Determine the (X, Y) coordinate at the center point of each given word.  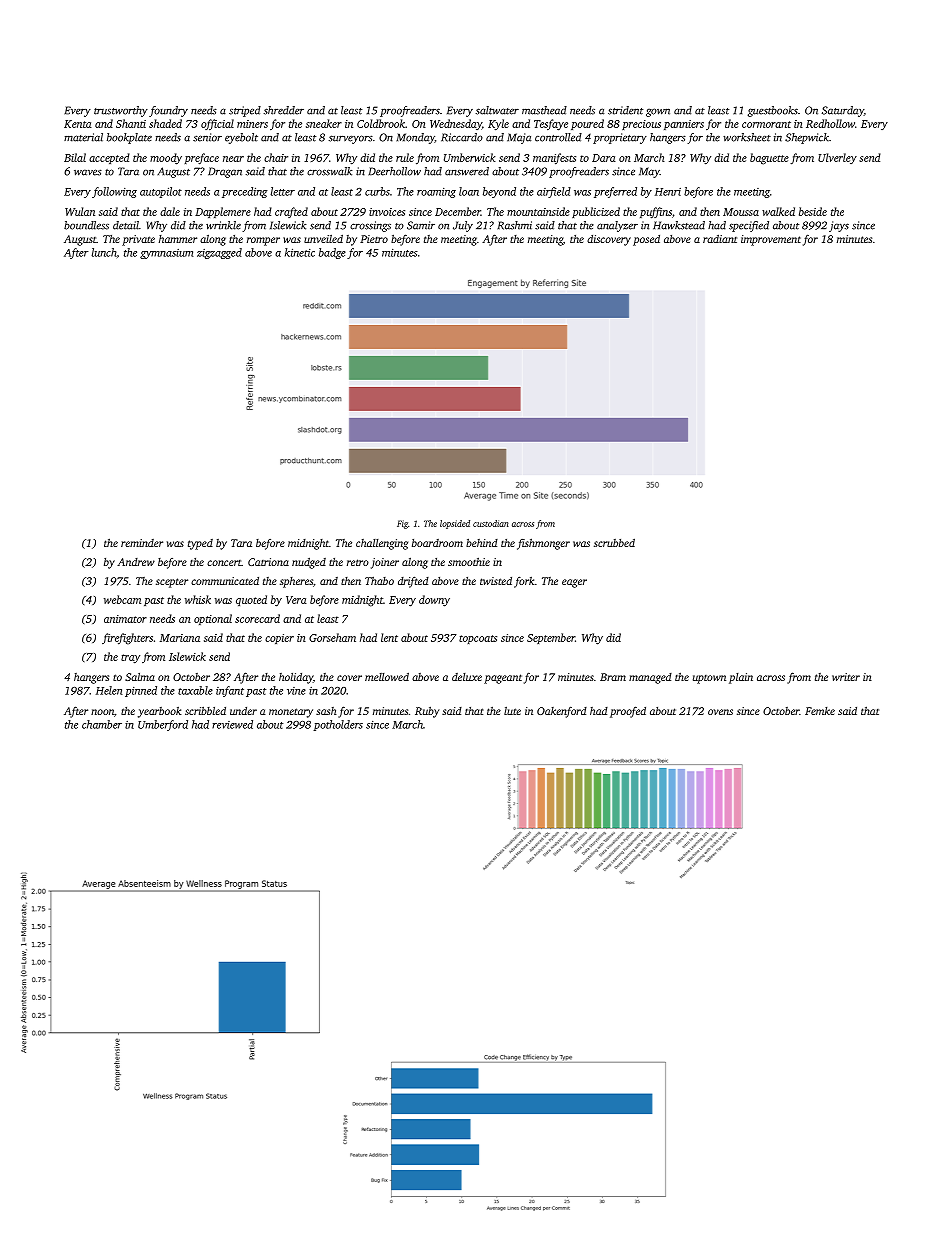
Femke (820, 711)
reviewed (232, 724)
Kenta (78, 124)
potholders (338, 725)
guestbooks (773, 111)
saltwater (497, 110)
